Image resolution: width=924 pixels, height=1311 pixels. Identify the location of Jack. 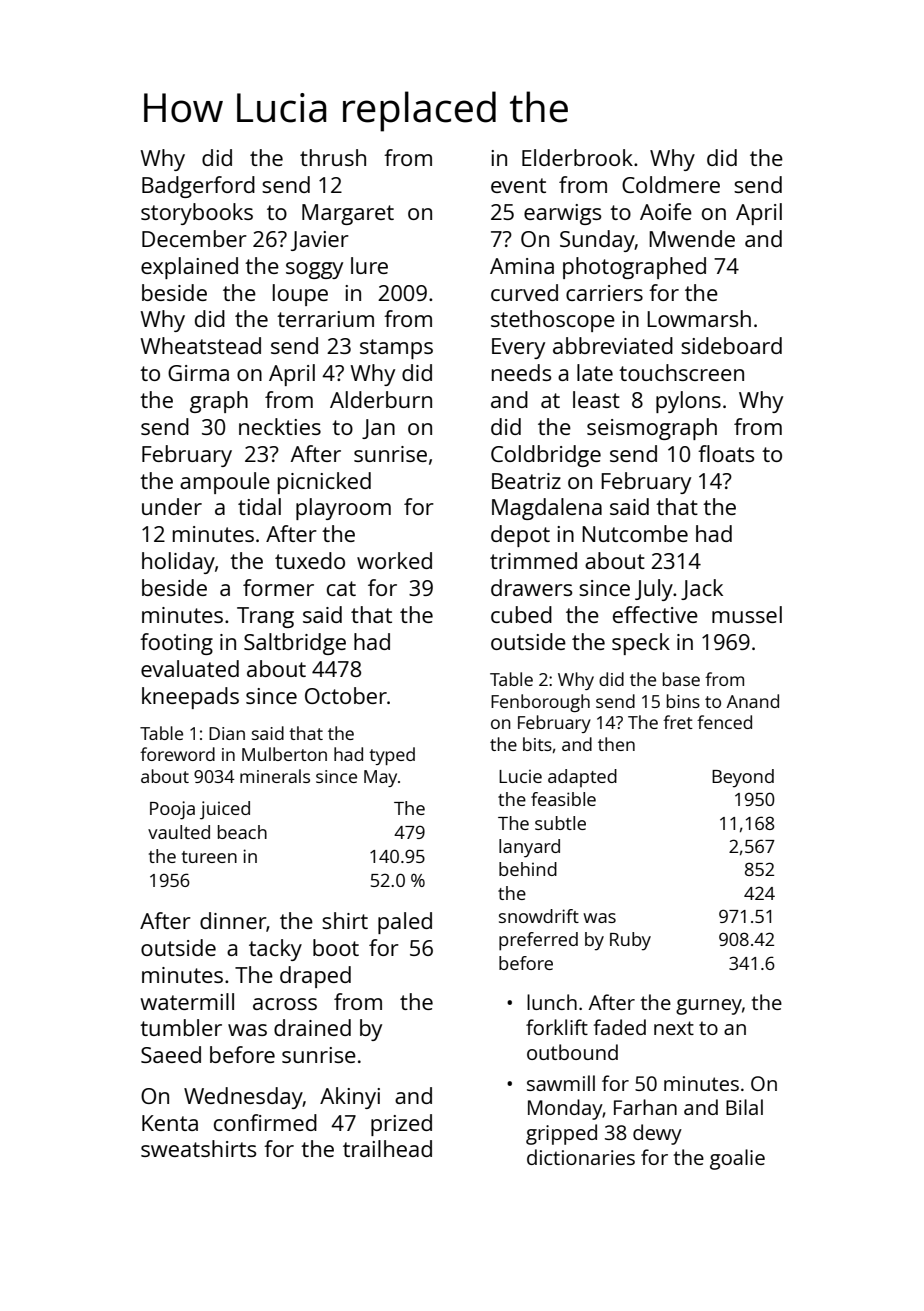
(702, 589).
